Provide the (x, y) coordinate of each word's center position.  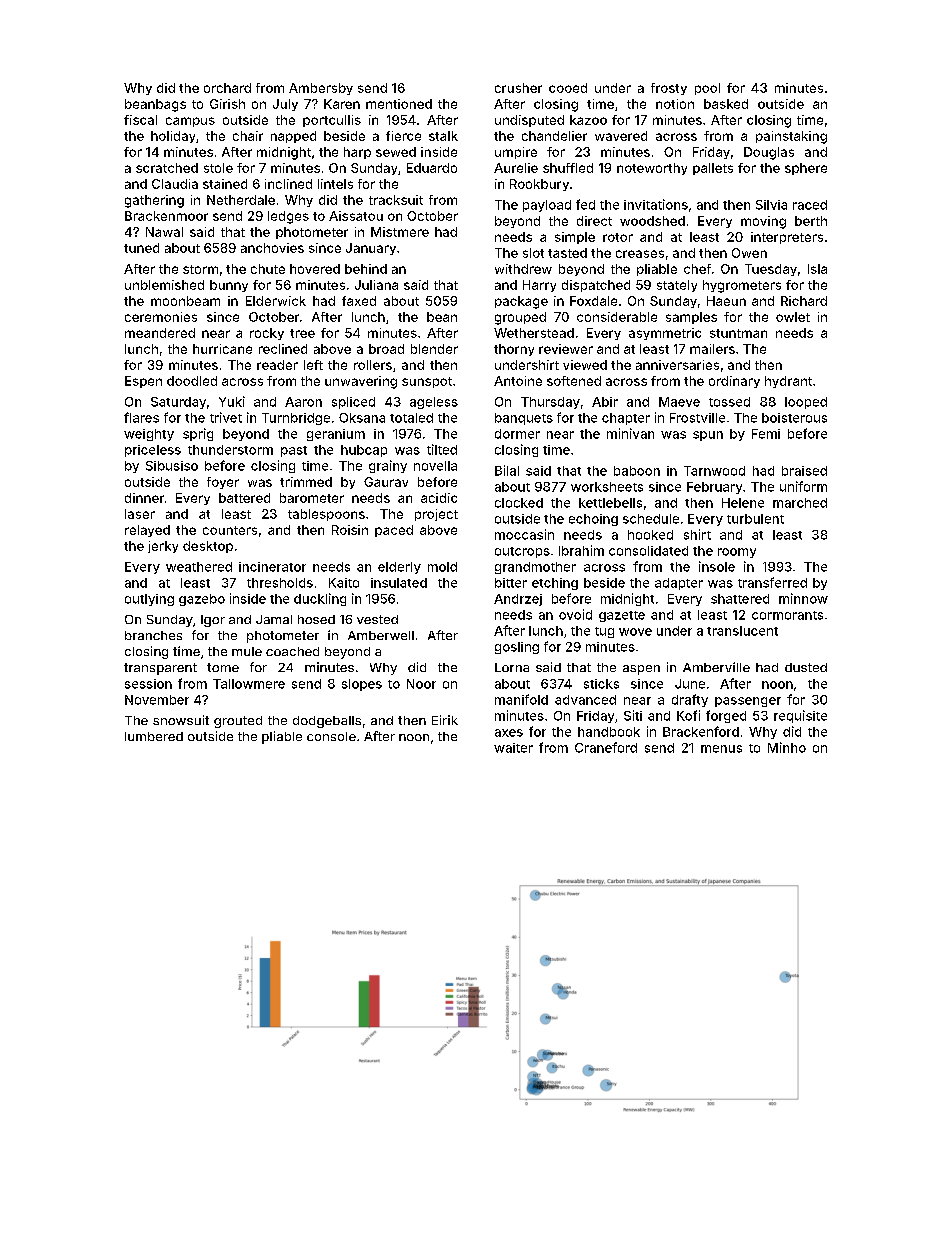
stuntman (738, 333)
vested (377, 619)
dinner (144, 498)
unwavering (361, 382)
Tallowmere (249, 684)
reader (277, 365)
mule (247, 651)
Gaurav (386, 482)
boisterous (794, 418)
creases (640, 254)
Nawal (164, 232)
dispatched (596, 286)
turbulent (755, 519)
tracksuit (396, 200)
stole (218, 168)
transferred (772, 582)
